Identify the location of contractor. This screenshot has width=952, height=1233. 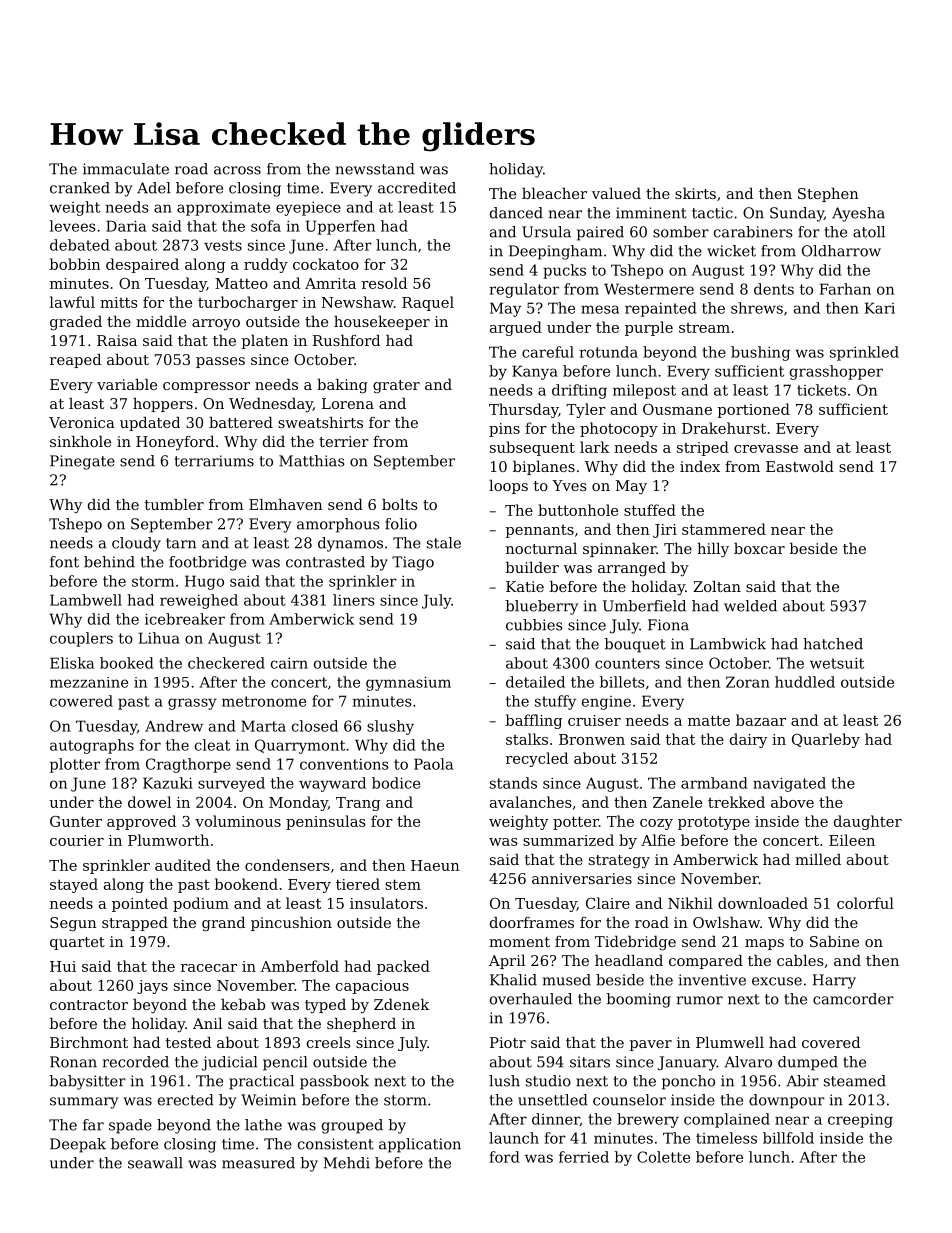
(89, 1005).
